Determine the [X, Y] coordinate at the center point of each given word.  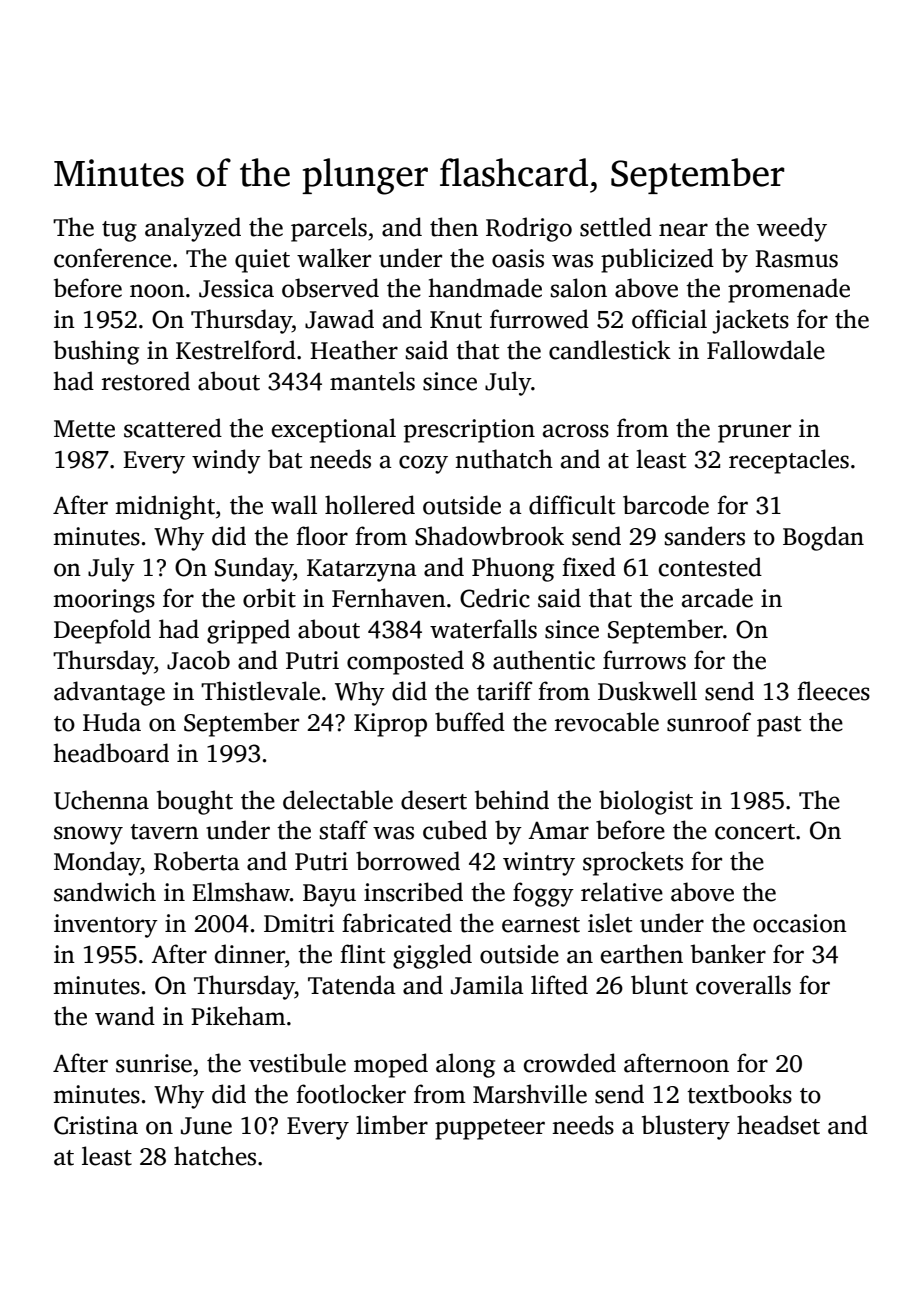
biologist [646, 802]
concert [755, 832]
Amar [558, 831]
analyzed [193, 229]
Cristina [96, 1125]
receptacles [789, 461]
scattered [173, 428]
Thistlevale [260, 691]
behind [512, 800]
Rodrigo [529, 229]
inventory [106, 926]
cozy [423, 464]
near [683, 230]
